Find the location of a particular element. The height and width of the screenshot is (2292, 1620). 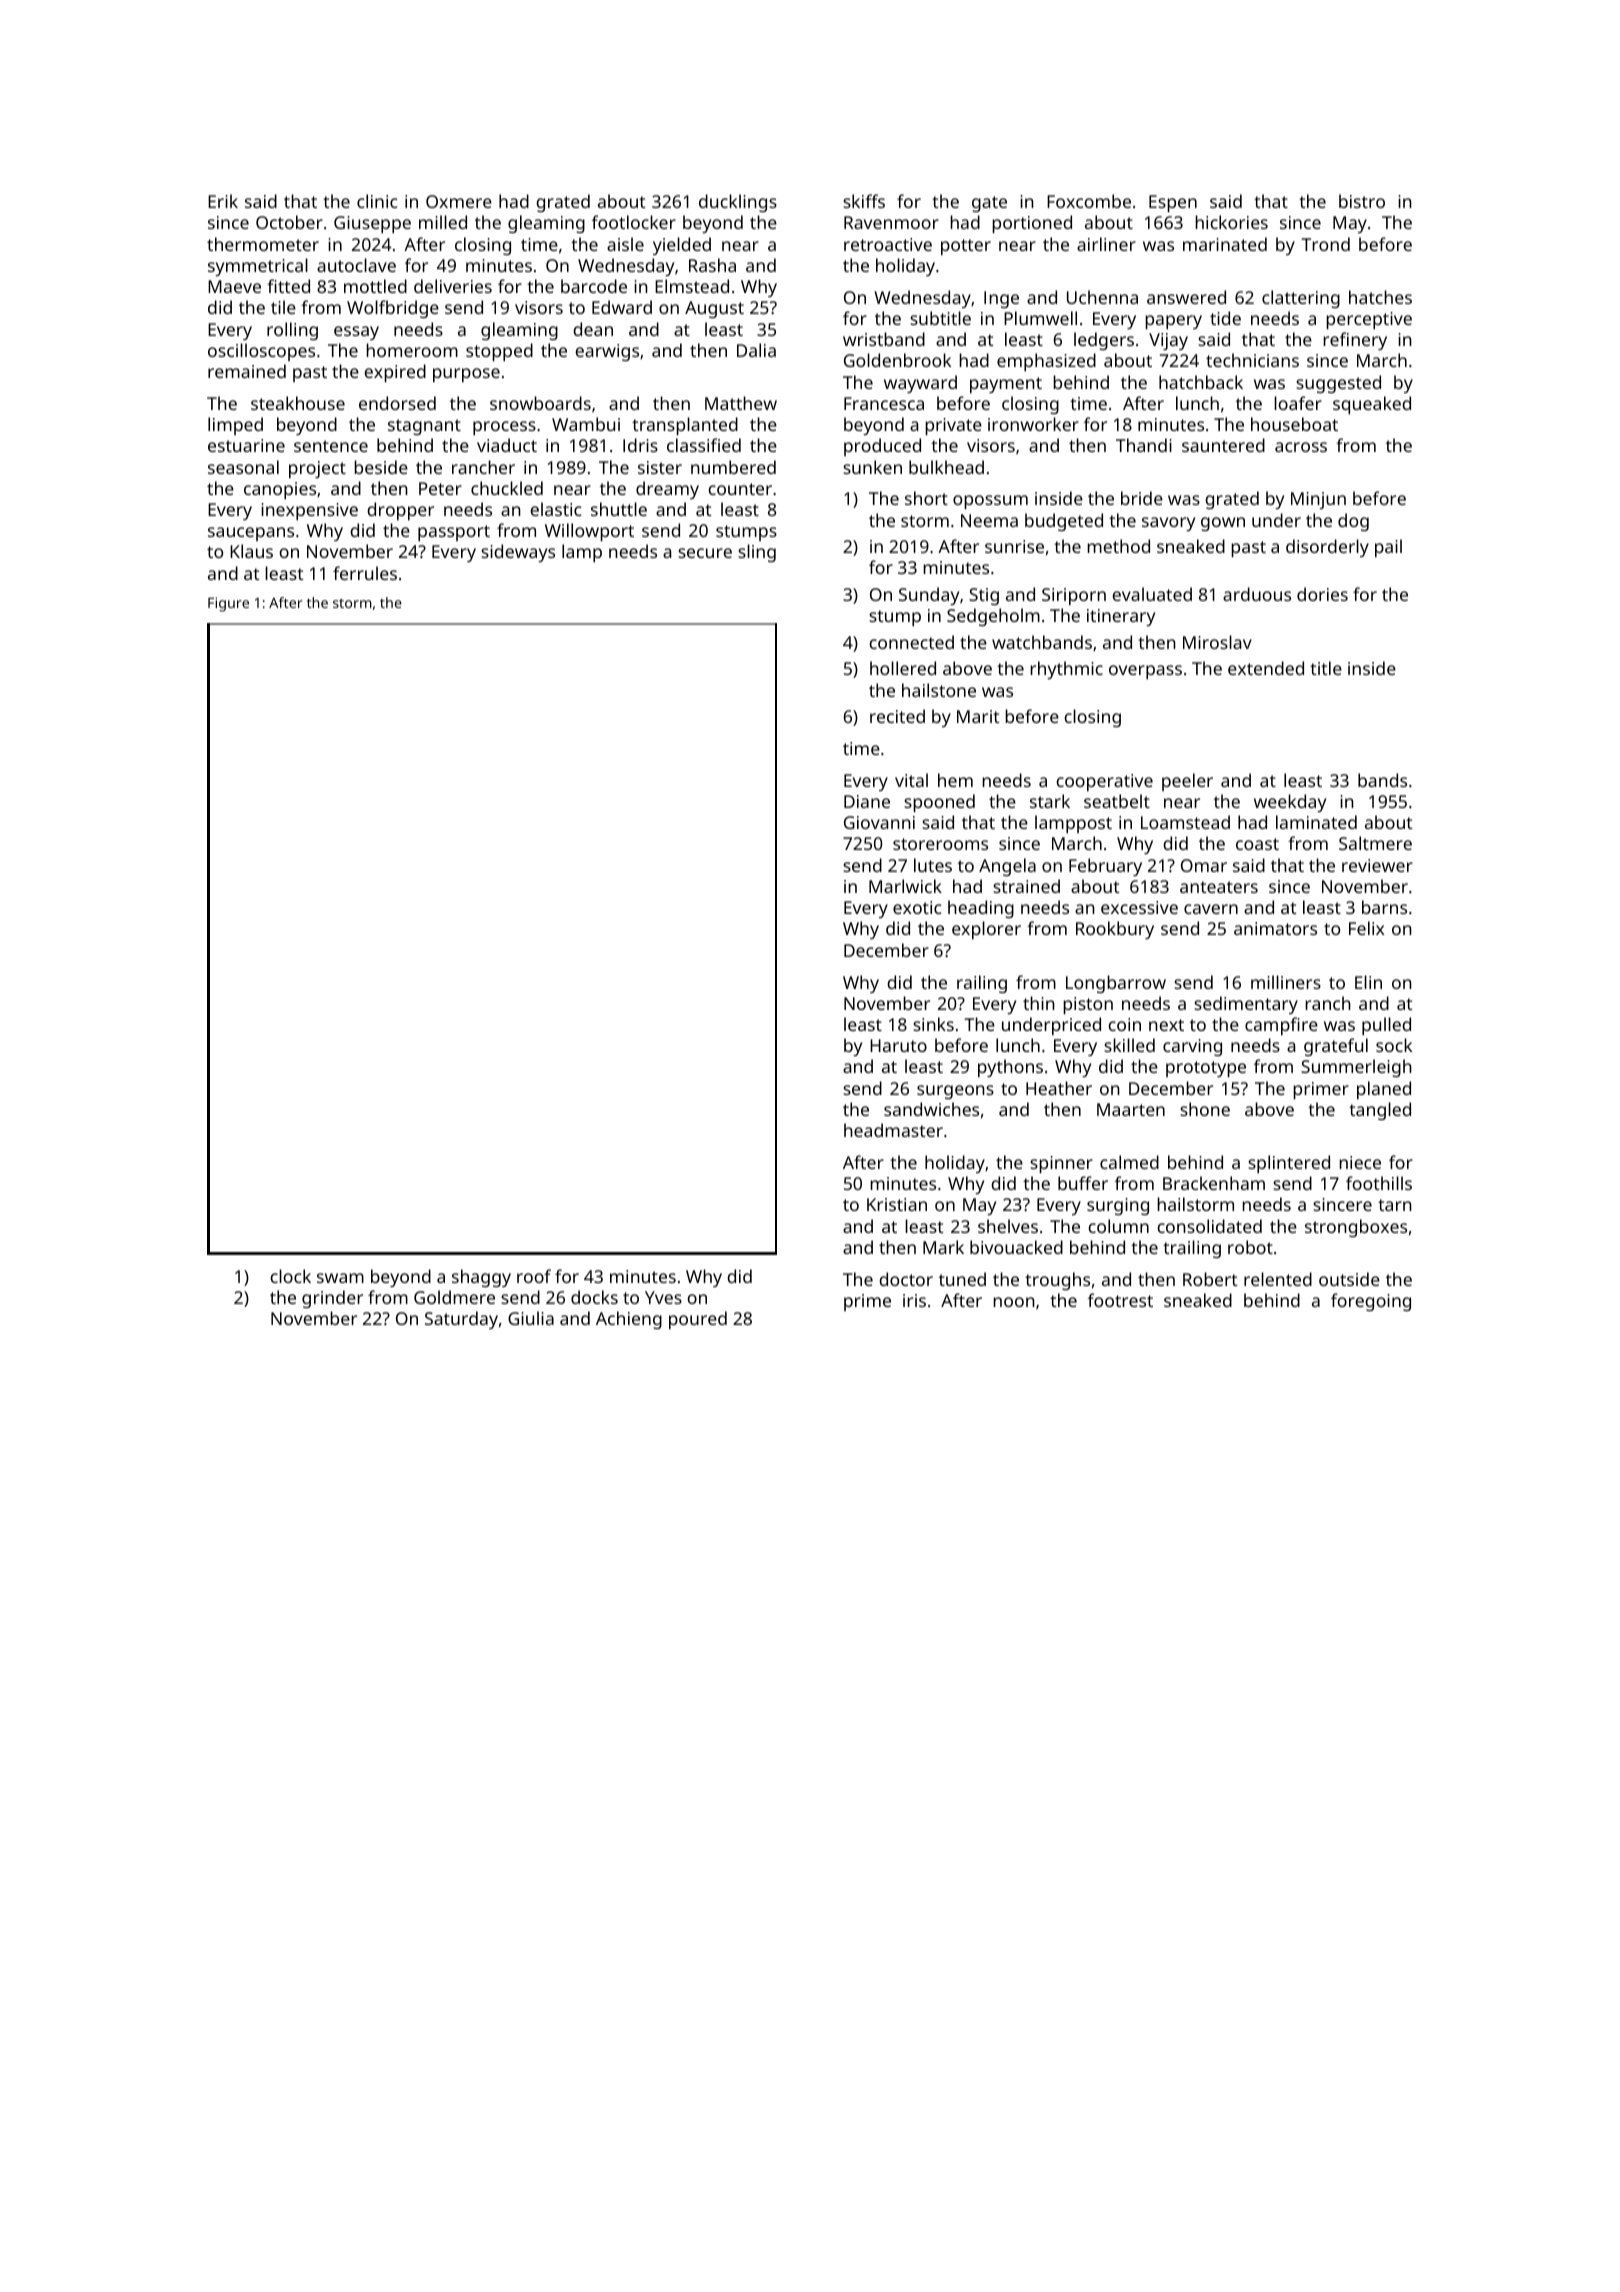

headmaster is located at coordinates (893, 1130).
